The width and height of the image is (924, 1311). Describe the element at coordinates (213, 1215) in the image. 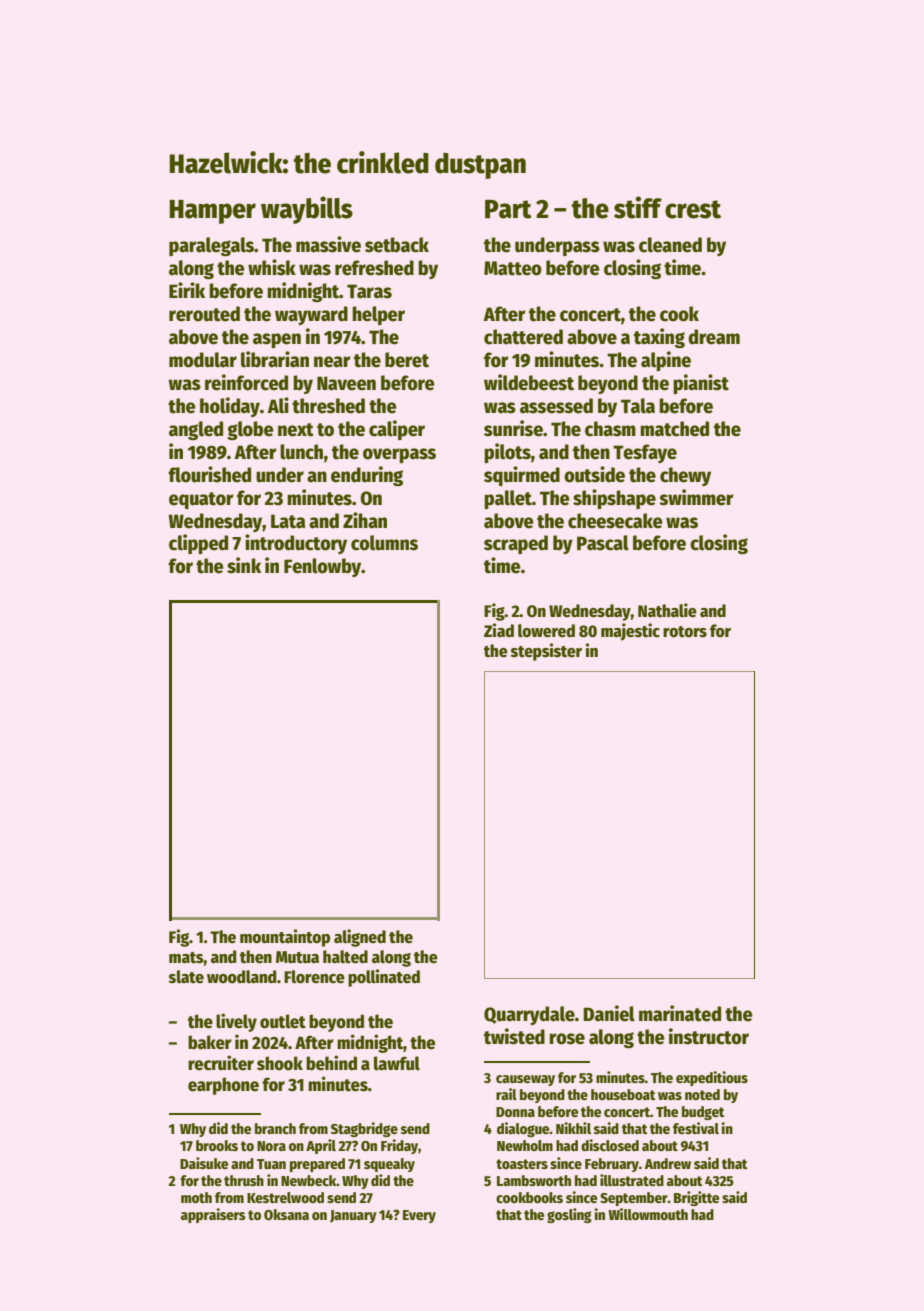

I see `appraisers` at that location.
